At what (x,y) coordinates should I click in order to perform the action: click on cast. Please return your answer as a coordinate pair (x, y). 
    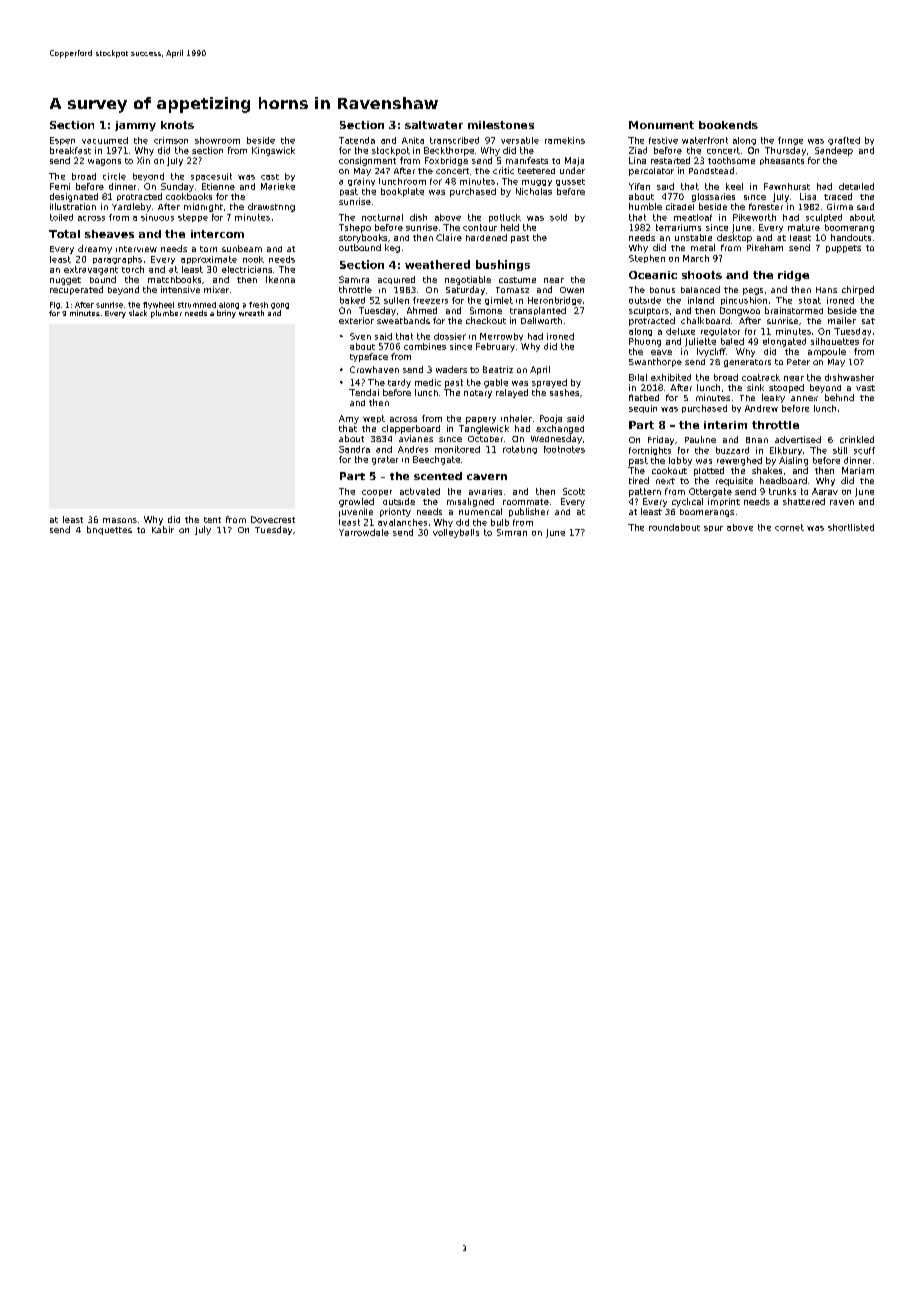
    Looking at the image, I should click on (270, 177).
